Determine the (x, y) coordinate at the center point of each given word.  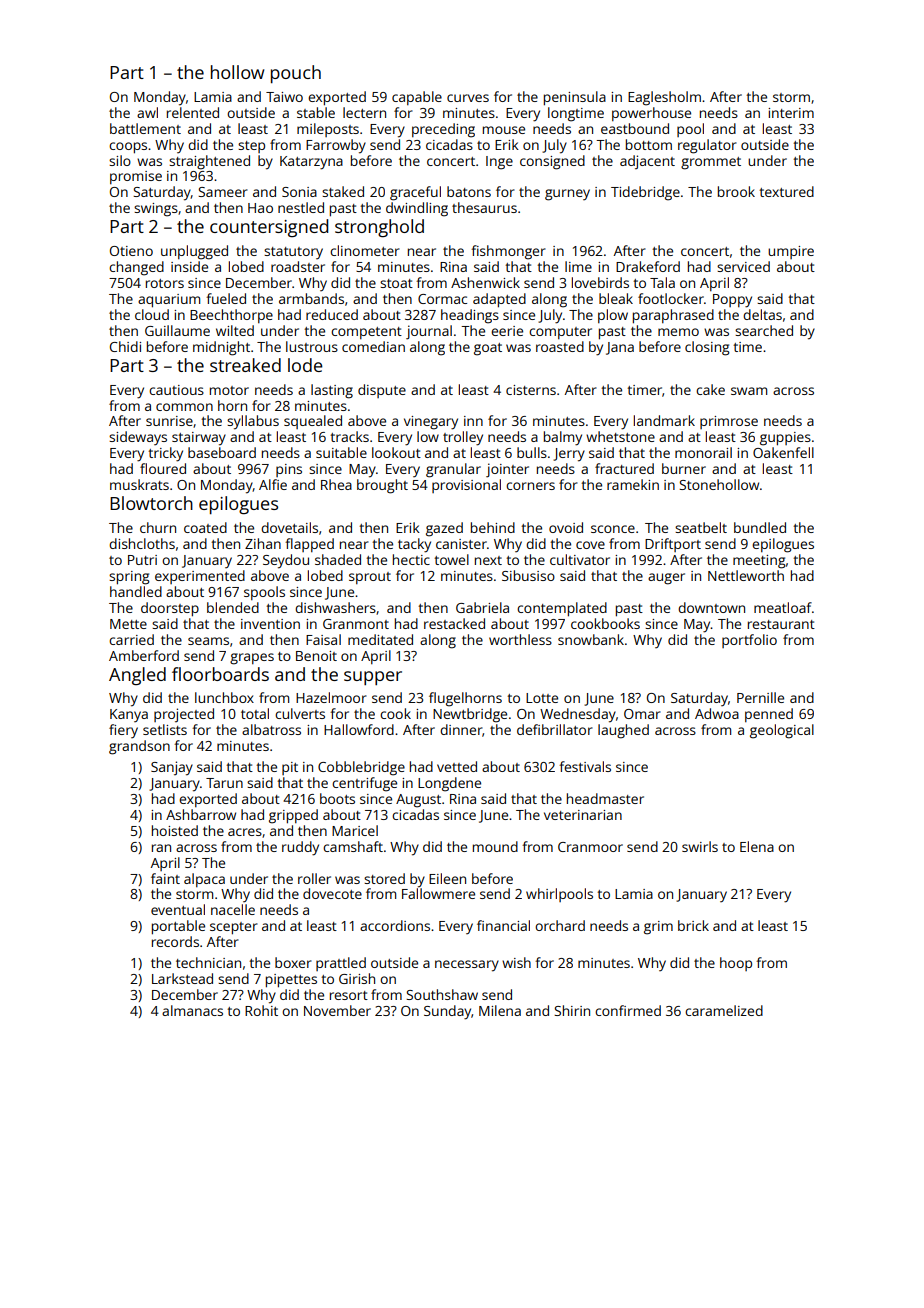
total (255, 713)
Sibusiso (528, 575)
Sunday (448, 1012)
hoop (736, 964)
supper (373, 678)
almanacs (192, 1010)
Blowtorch (151, 503)
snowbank (591, 639)
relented (193, 112)
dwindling (417, 209)
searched (764, 330)
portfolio (749, 641)
